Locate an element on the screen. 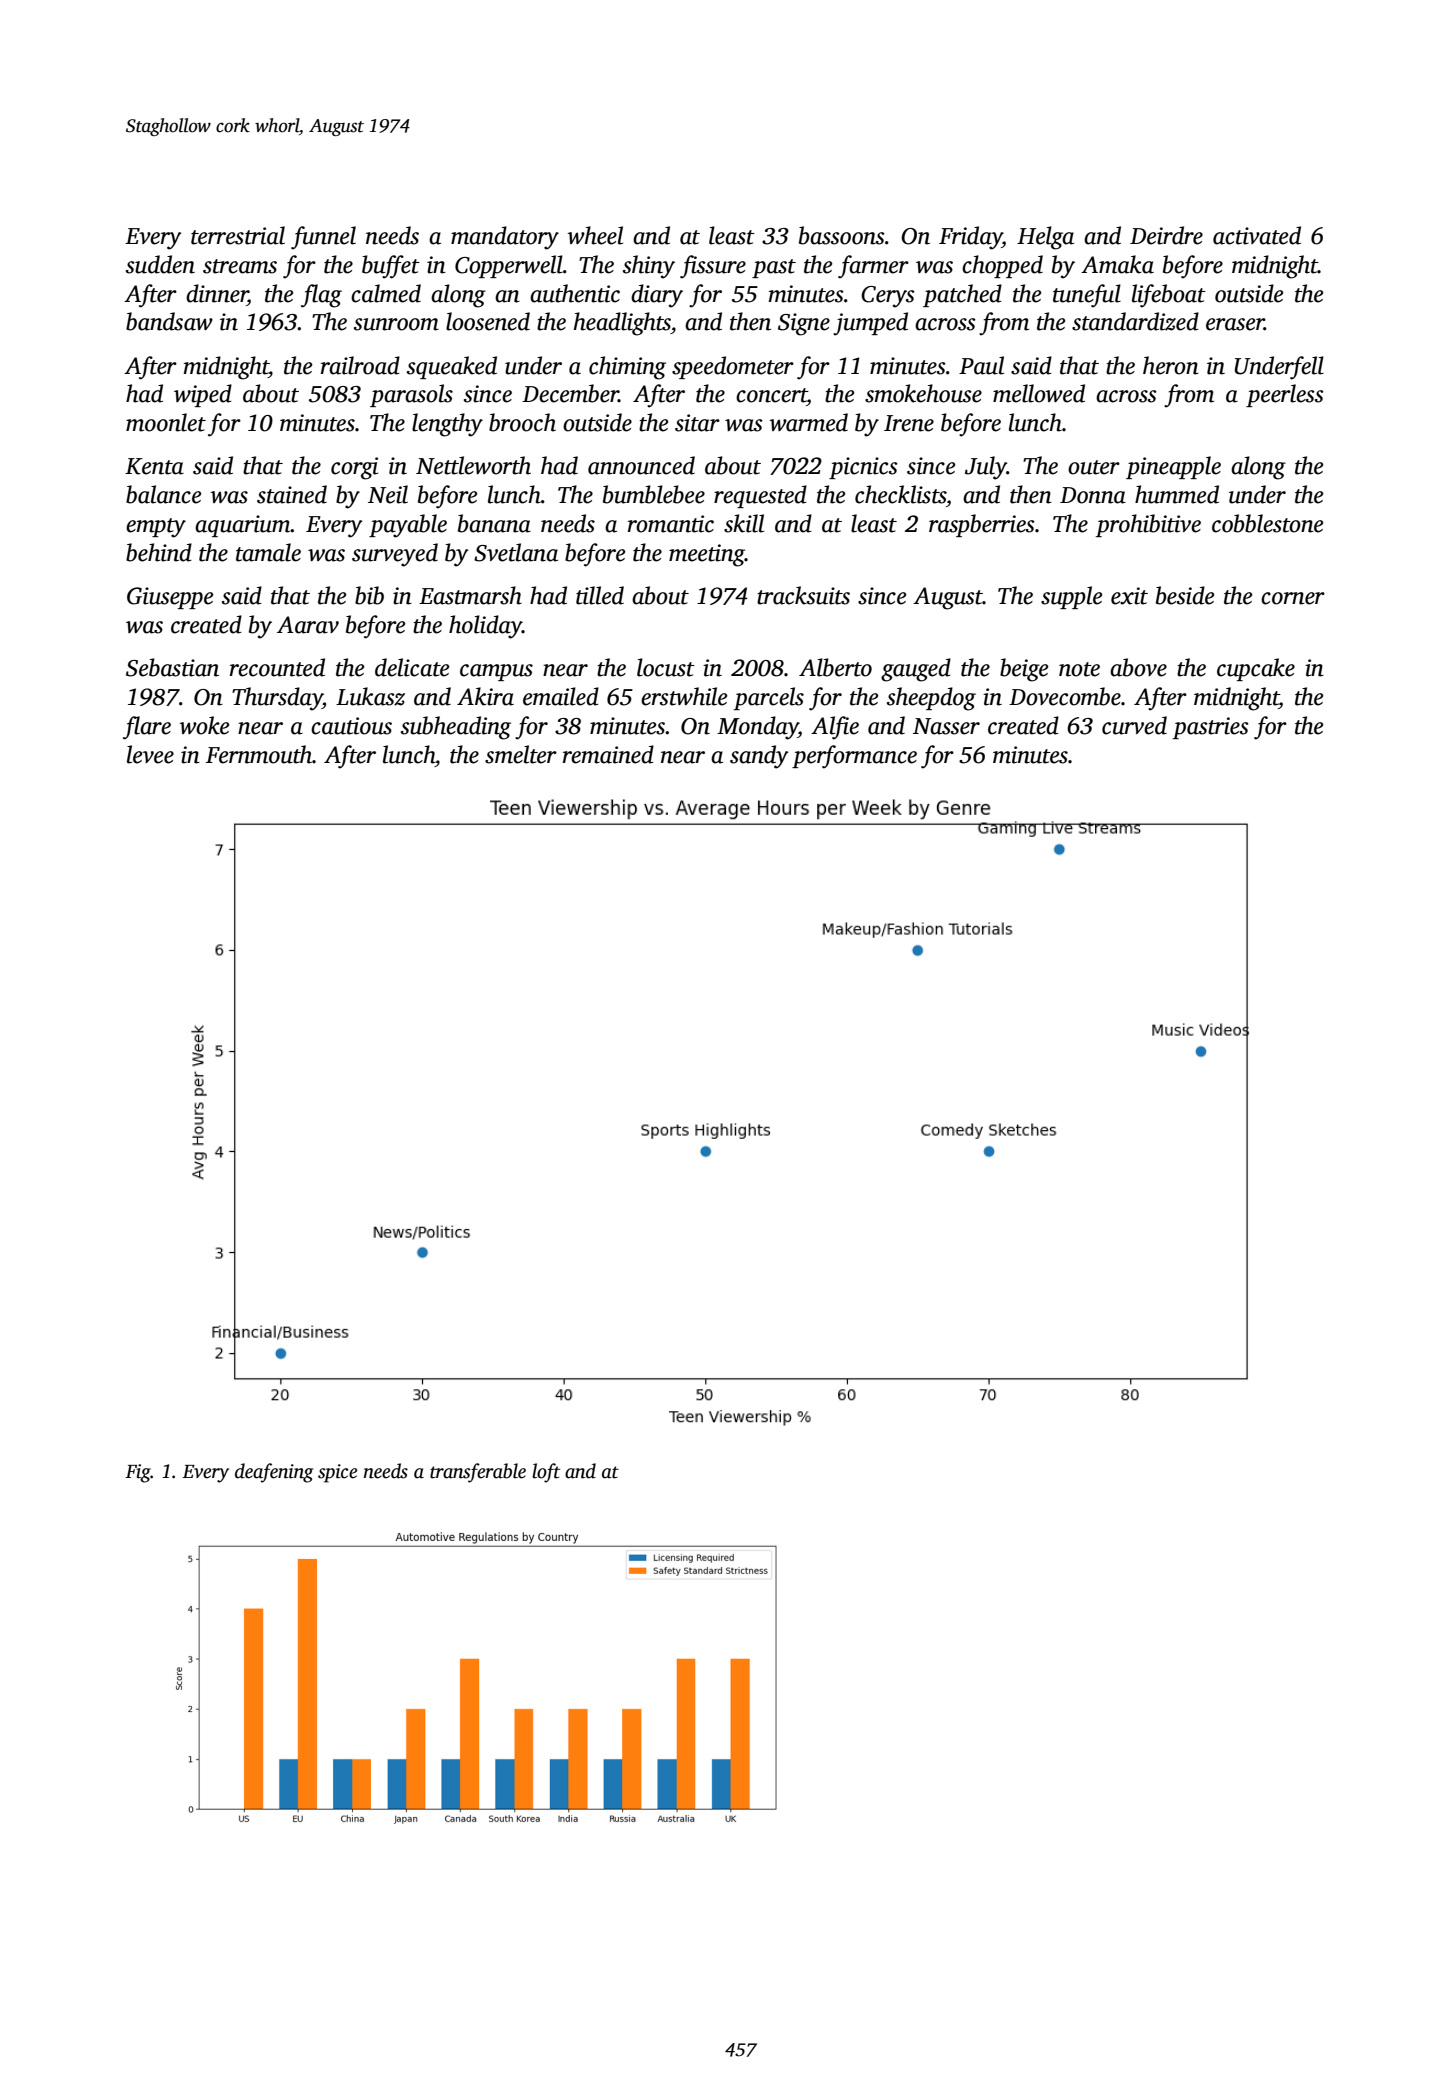 This screenshot has width=1450, height=2100. loft is located at coordinates (546, 1473).
